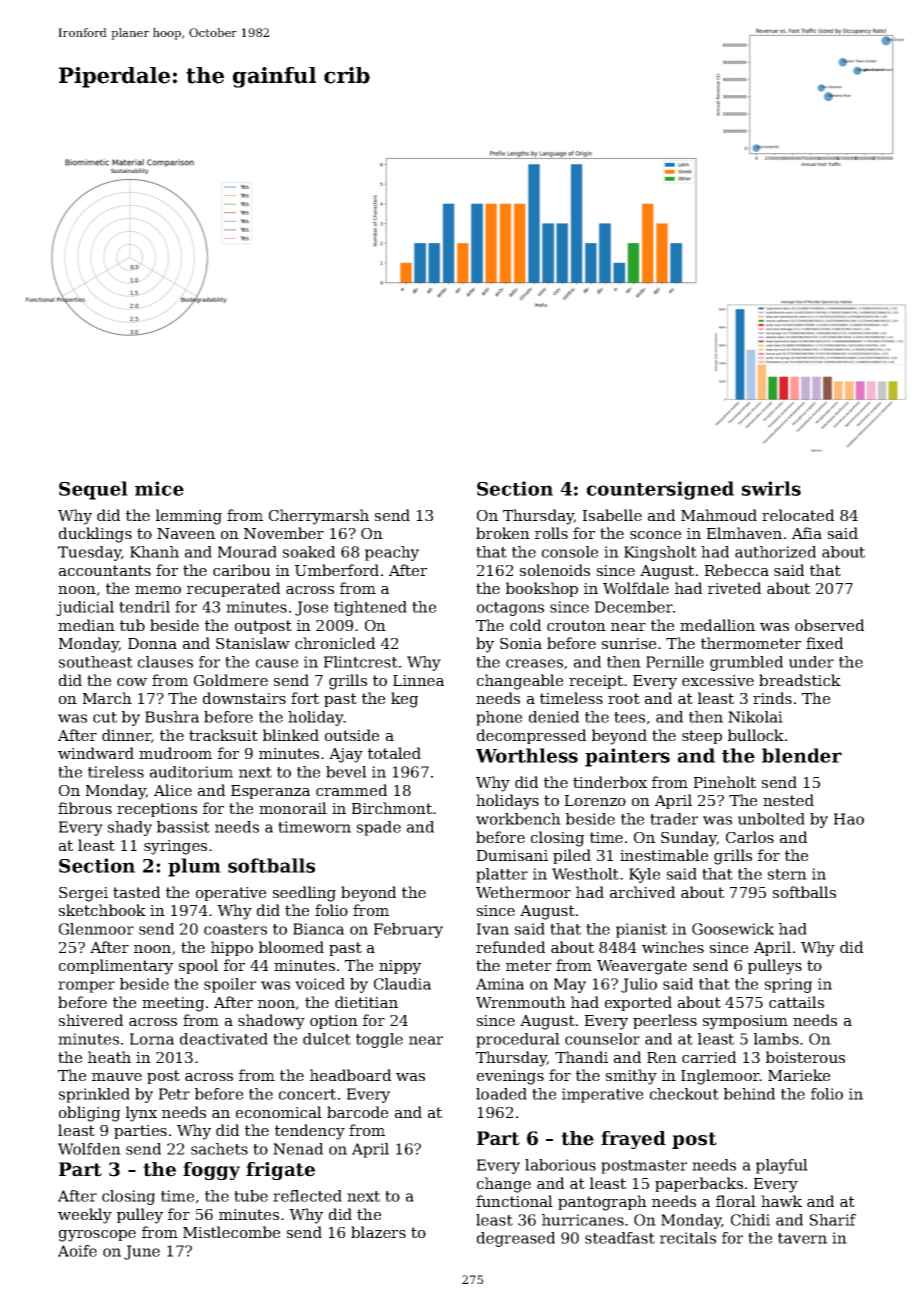  What do you see at coordinates (660, 553) in the document?
I see `Kingsholt` at bounding box center [660, 553].
